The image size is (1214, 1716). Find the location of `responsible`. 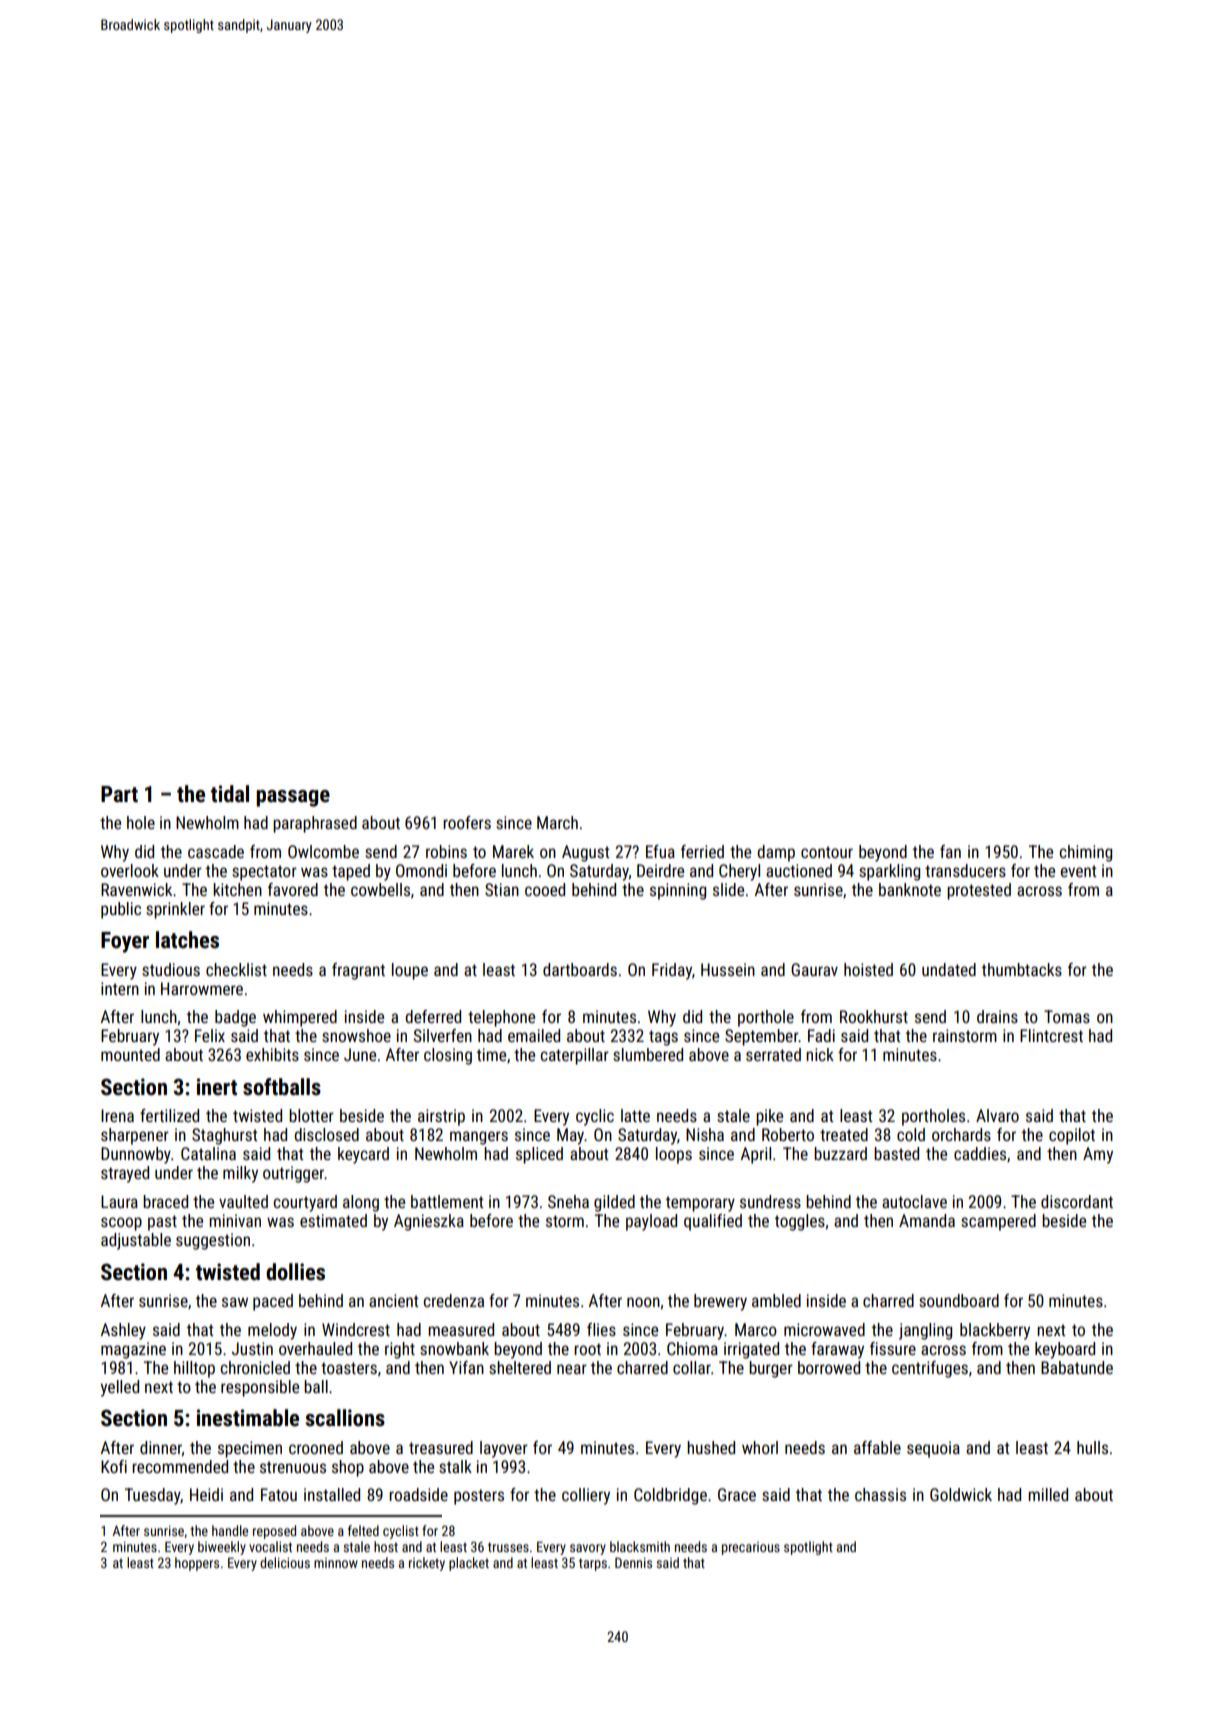

responsible is located at coordinates (260, 1388).
